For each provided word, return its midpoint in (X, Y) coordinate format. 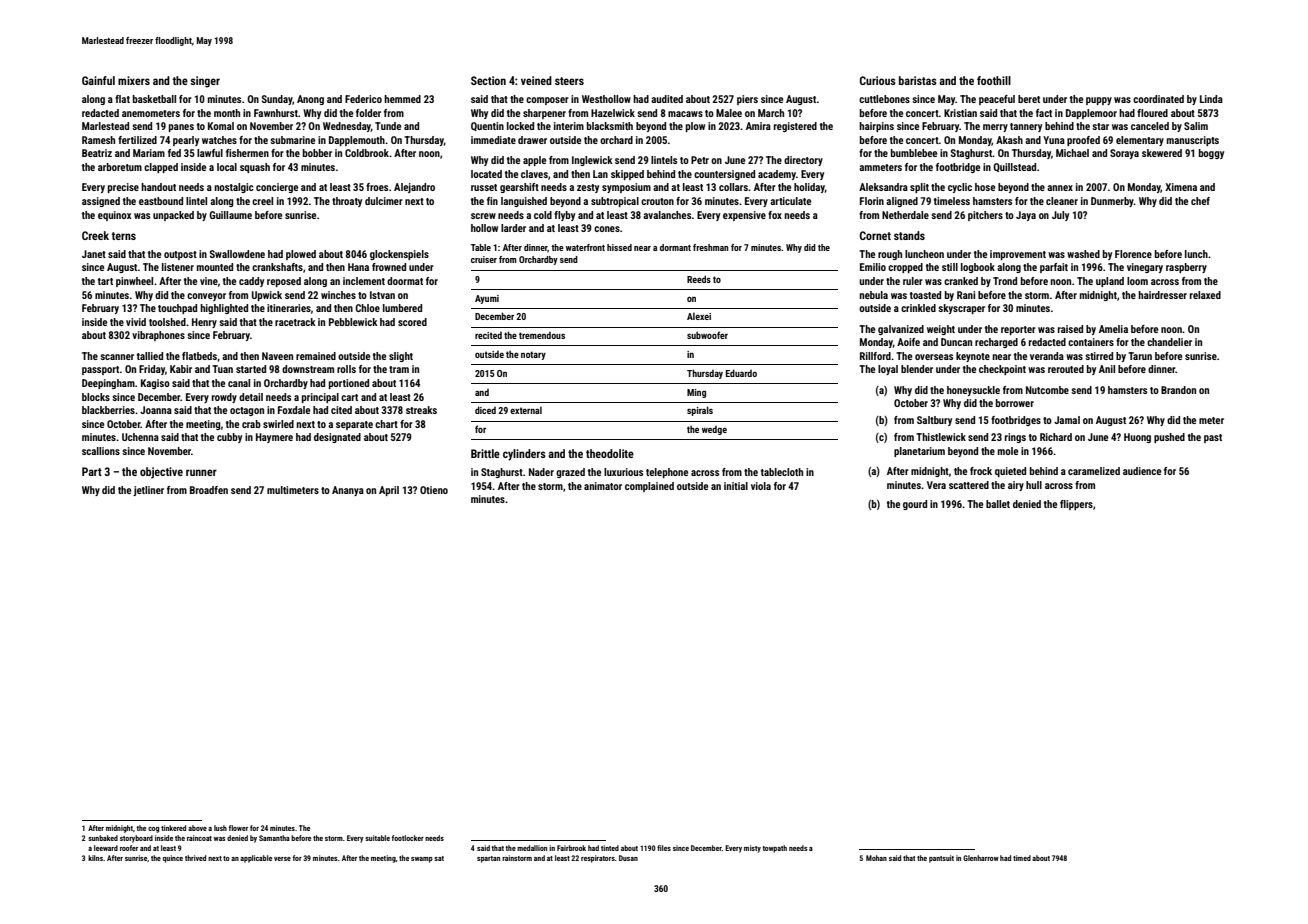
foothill (994, 80)
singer (205, 82)
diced (485, 410)
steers (569, 81)
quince (173, 859)
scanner (117, 357)
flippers (1076, 505)
